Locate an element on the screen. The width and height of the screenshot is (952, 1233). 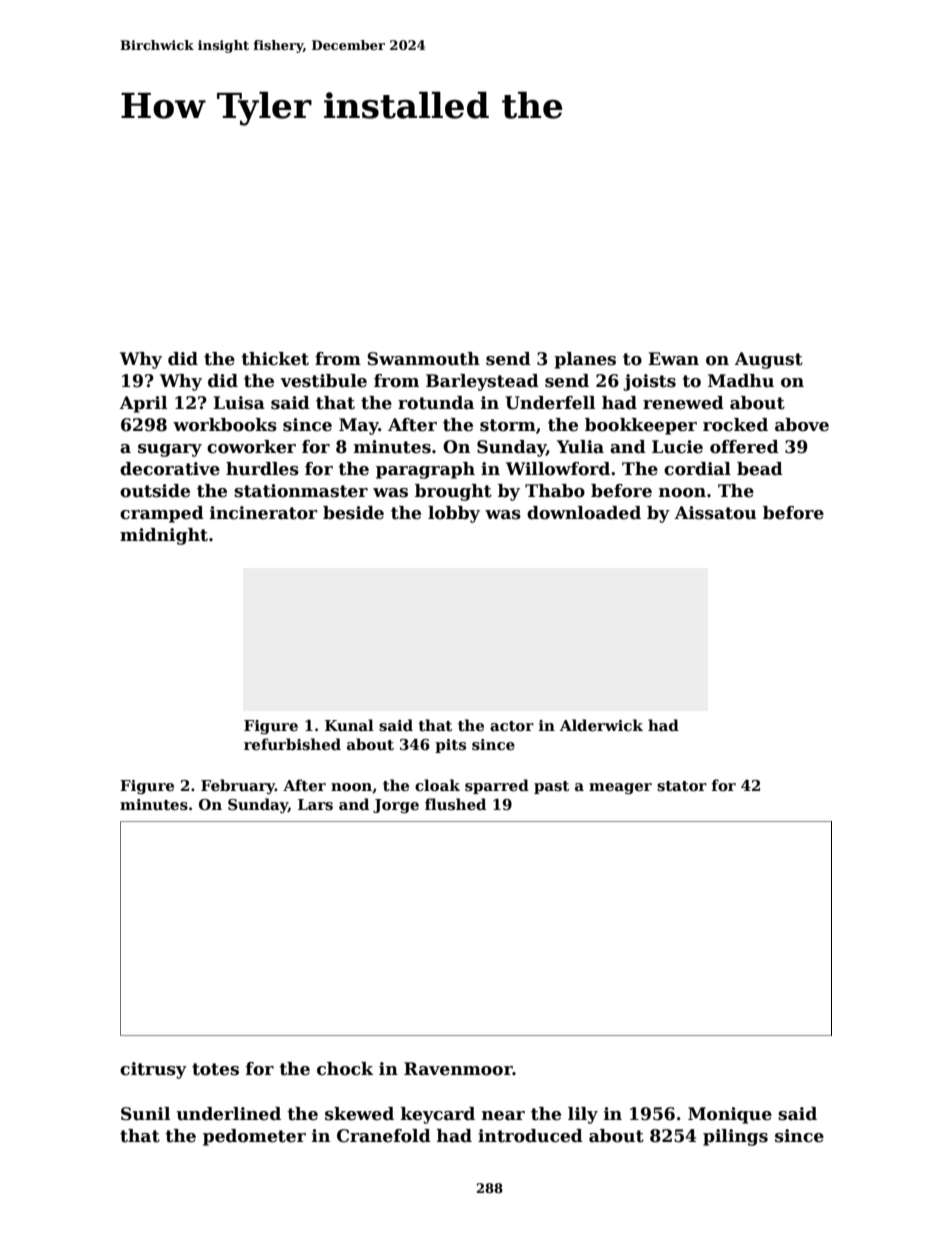
February is located at coordinates (238, 786).
